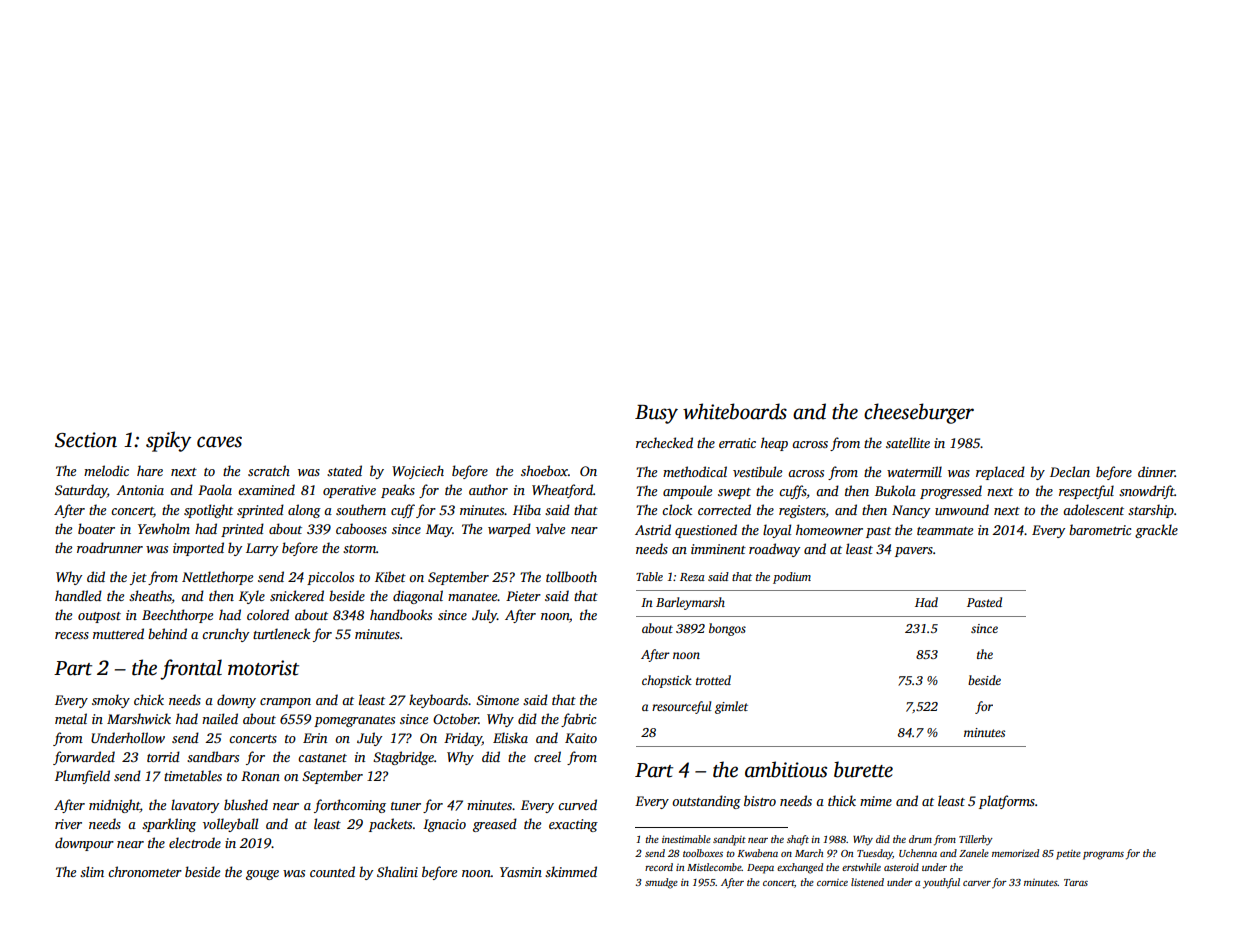 This page has width=1233, height=952. What do you see at coordinates (735, 411) in the page?
I see `whiteboards` at bounding box center [735, 411].
